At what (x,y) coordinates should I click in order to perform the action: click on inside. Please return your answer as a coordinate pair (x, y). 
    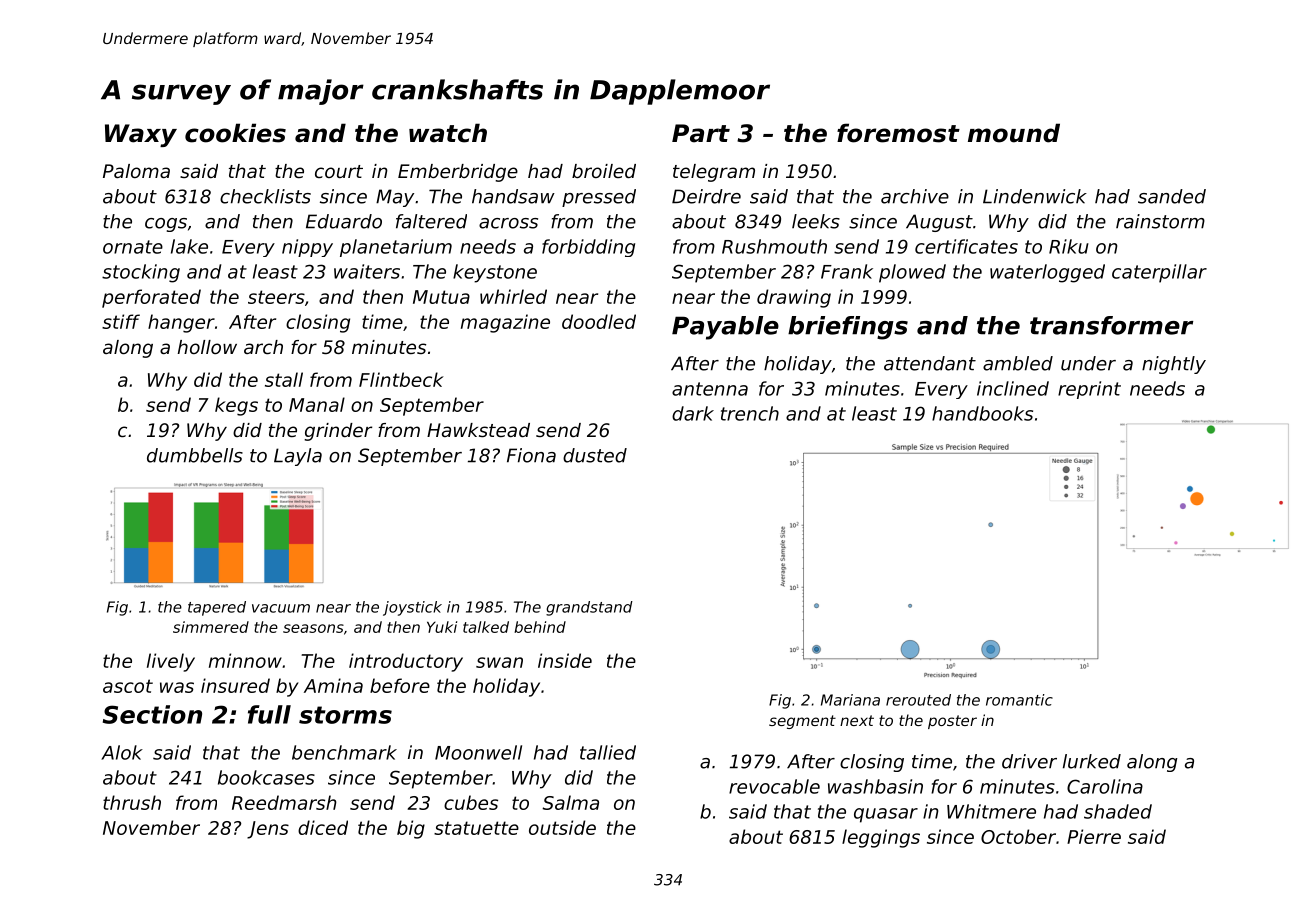
    Looking at the image, I should click on (565, 660).
